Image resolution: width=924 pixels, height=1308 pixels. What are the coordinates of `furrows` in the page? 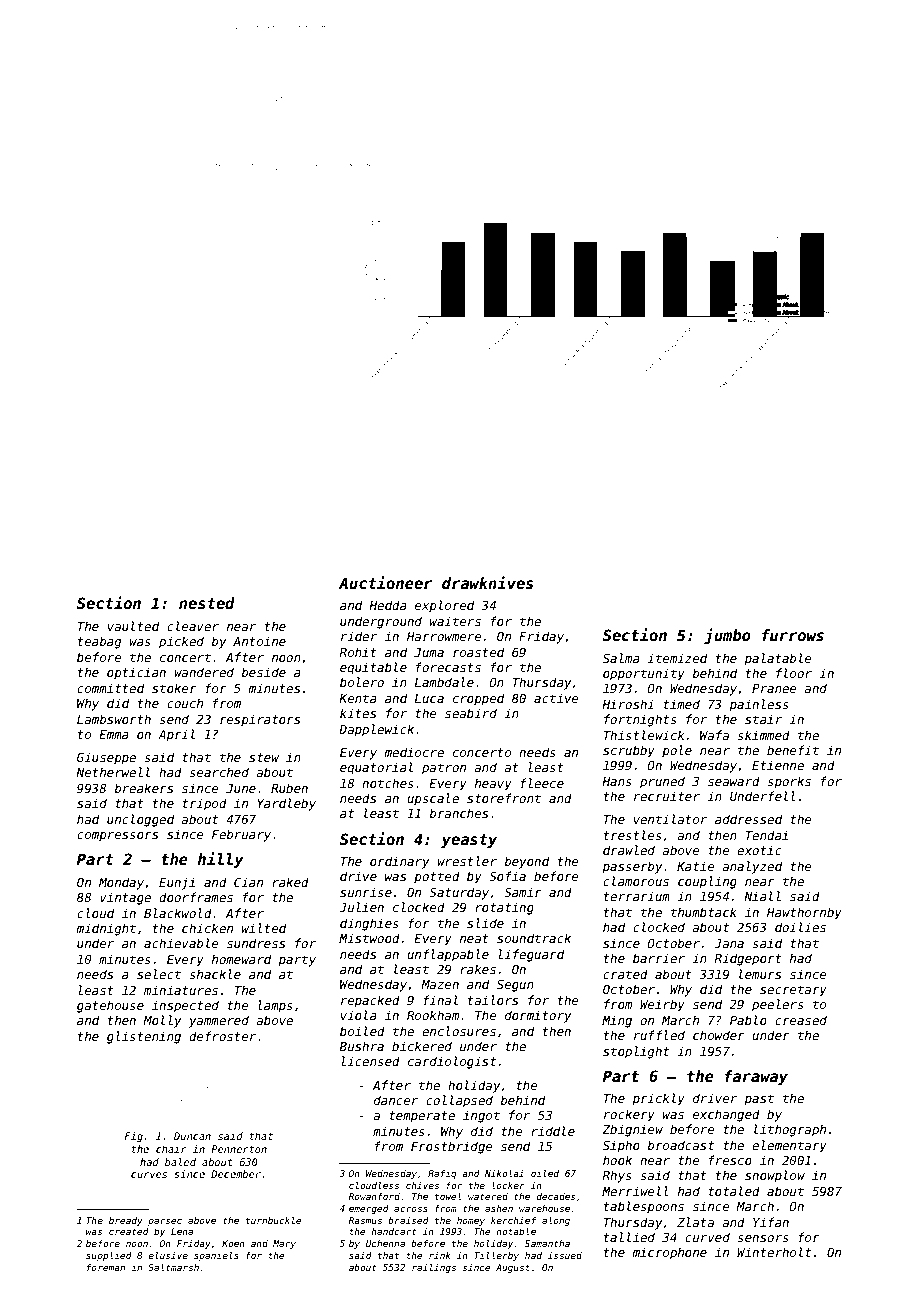 It's located at (793, 635).
